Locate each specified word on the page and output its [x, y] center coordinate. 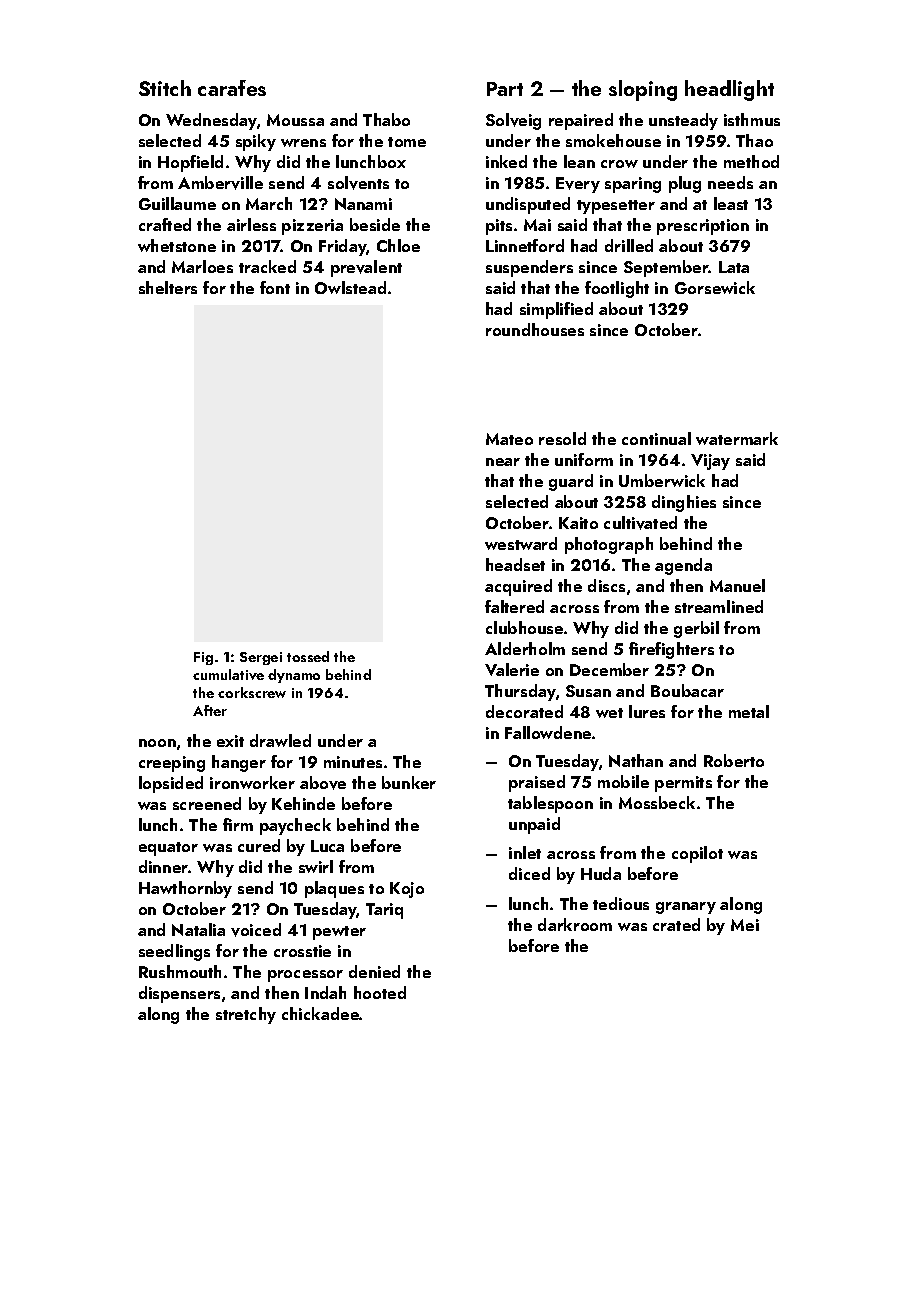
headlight [729, 90]
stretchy [246, 1015]
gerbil [696, 629]
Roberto [734, 760]
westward [521, 543]
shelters [168, 287]
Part [505, 89]
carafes [232, 88]
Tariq [384, 911]
